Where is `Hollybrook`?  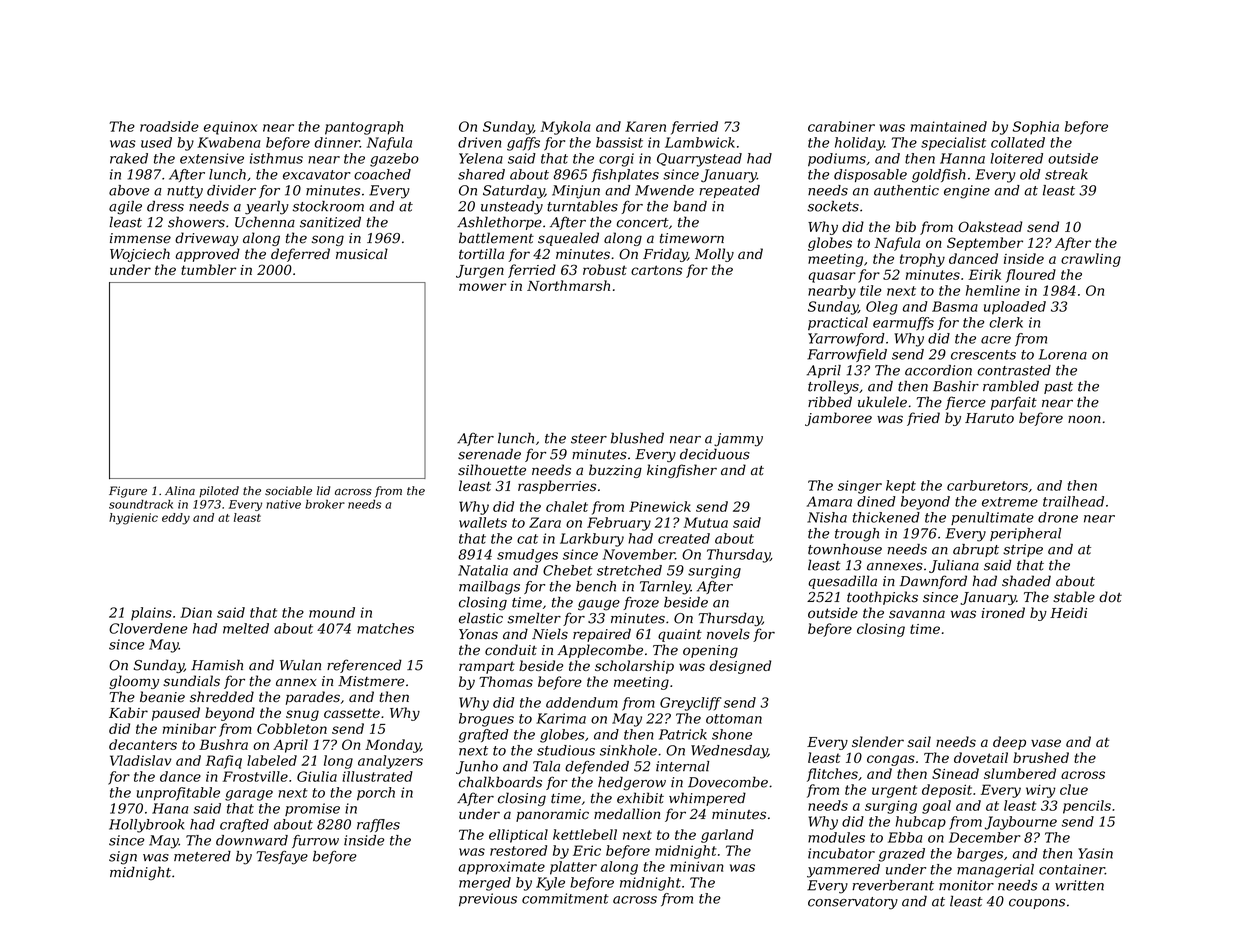
Hollybrook is located at coordinates (146, 826).
